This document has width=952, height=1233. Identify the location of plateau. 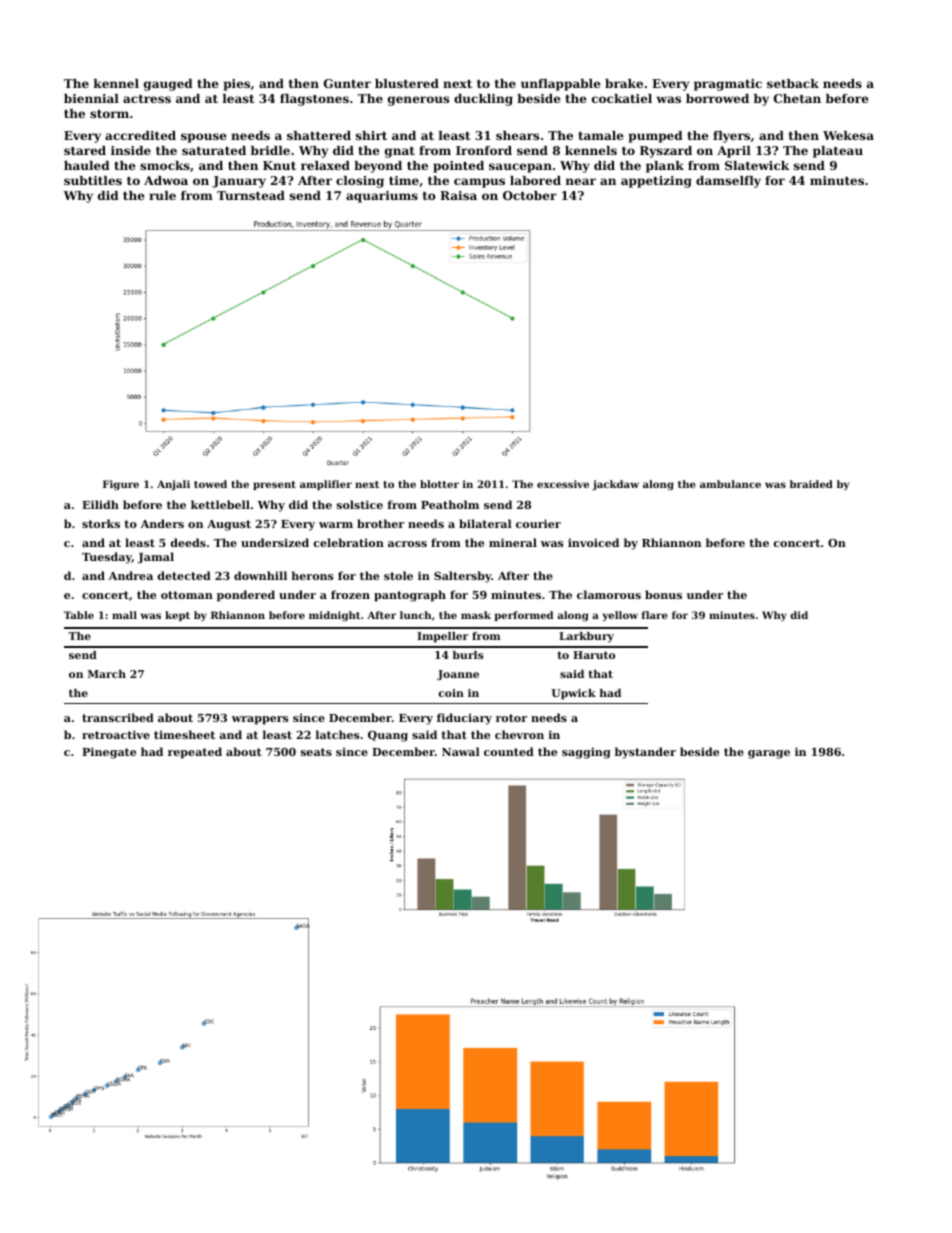
(838, 152).
